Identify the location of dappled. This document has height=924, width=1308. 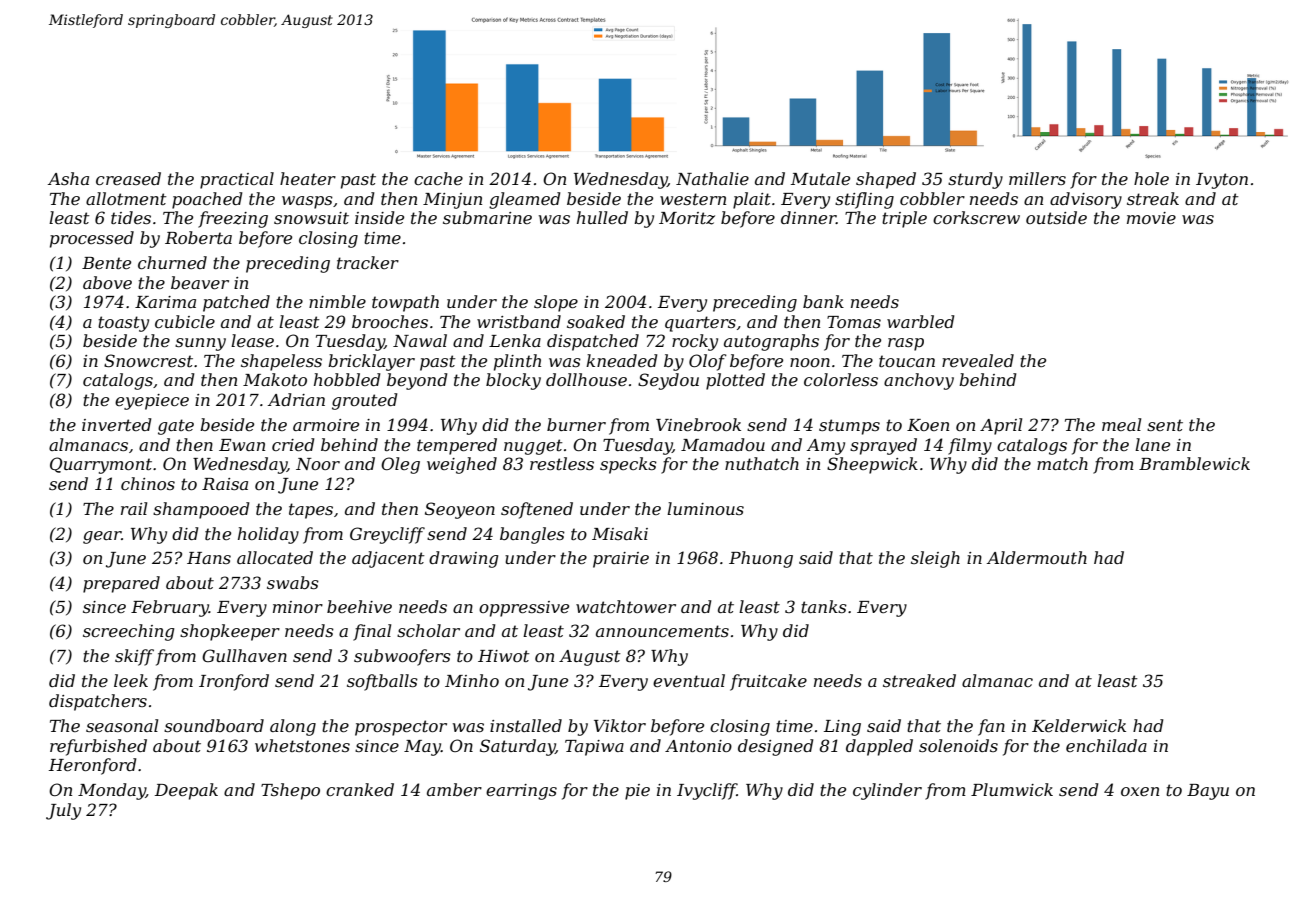
(879, 747).
